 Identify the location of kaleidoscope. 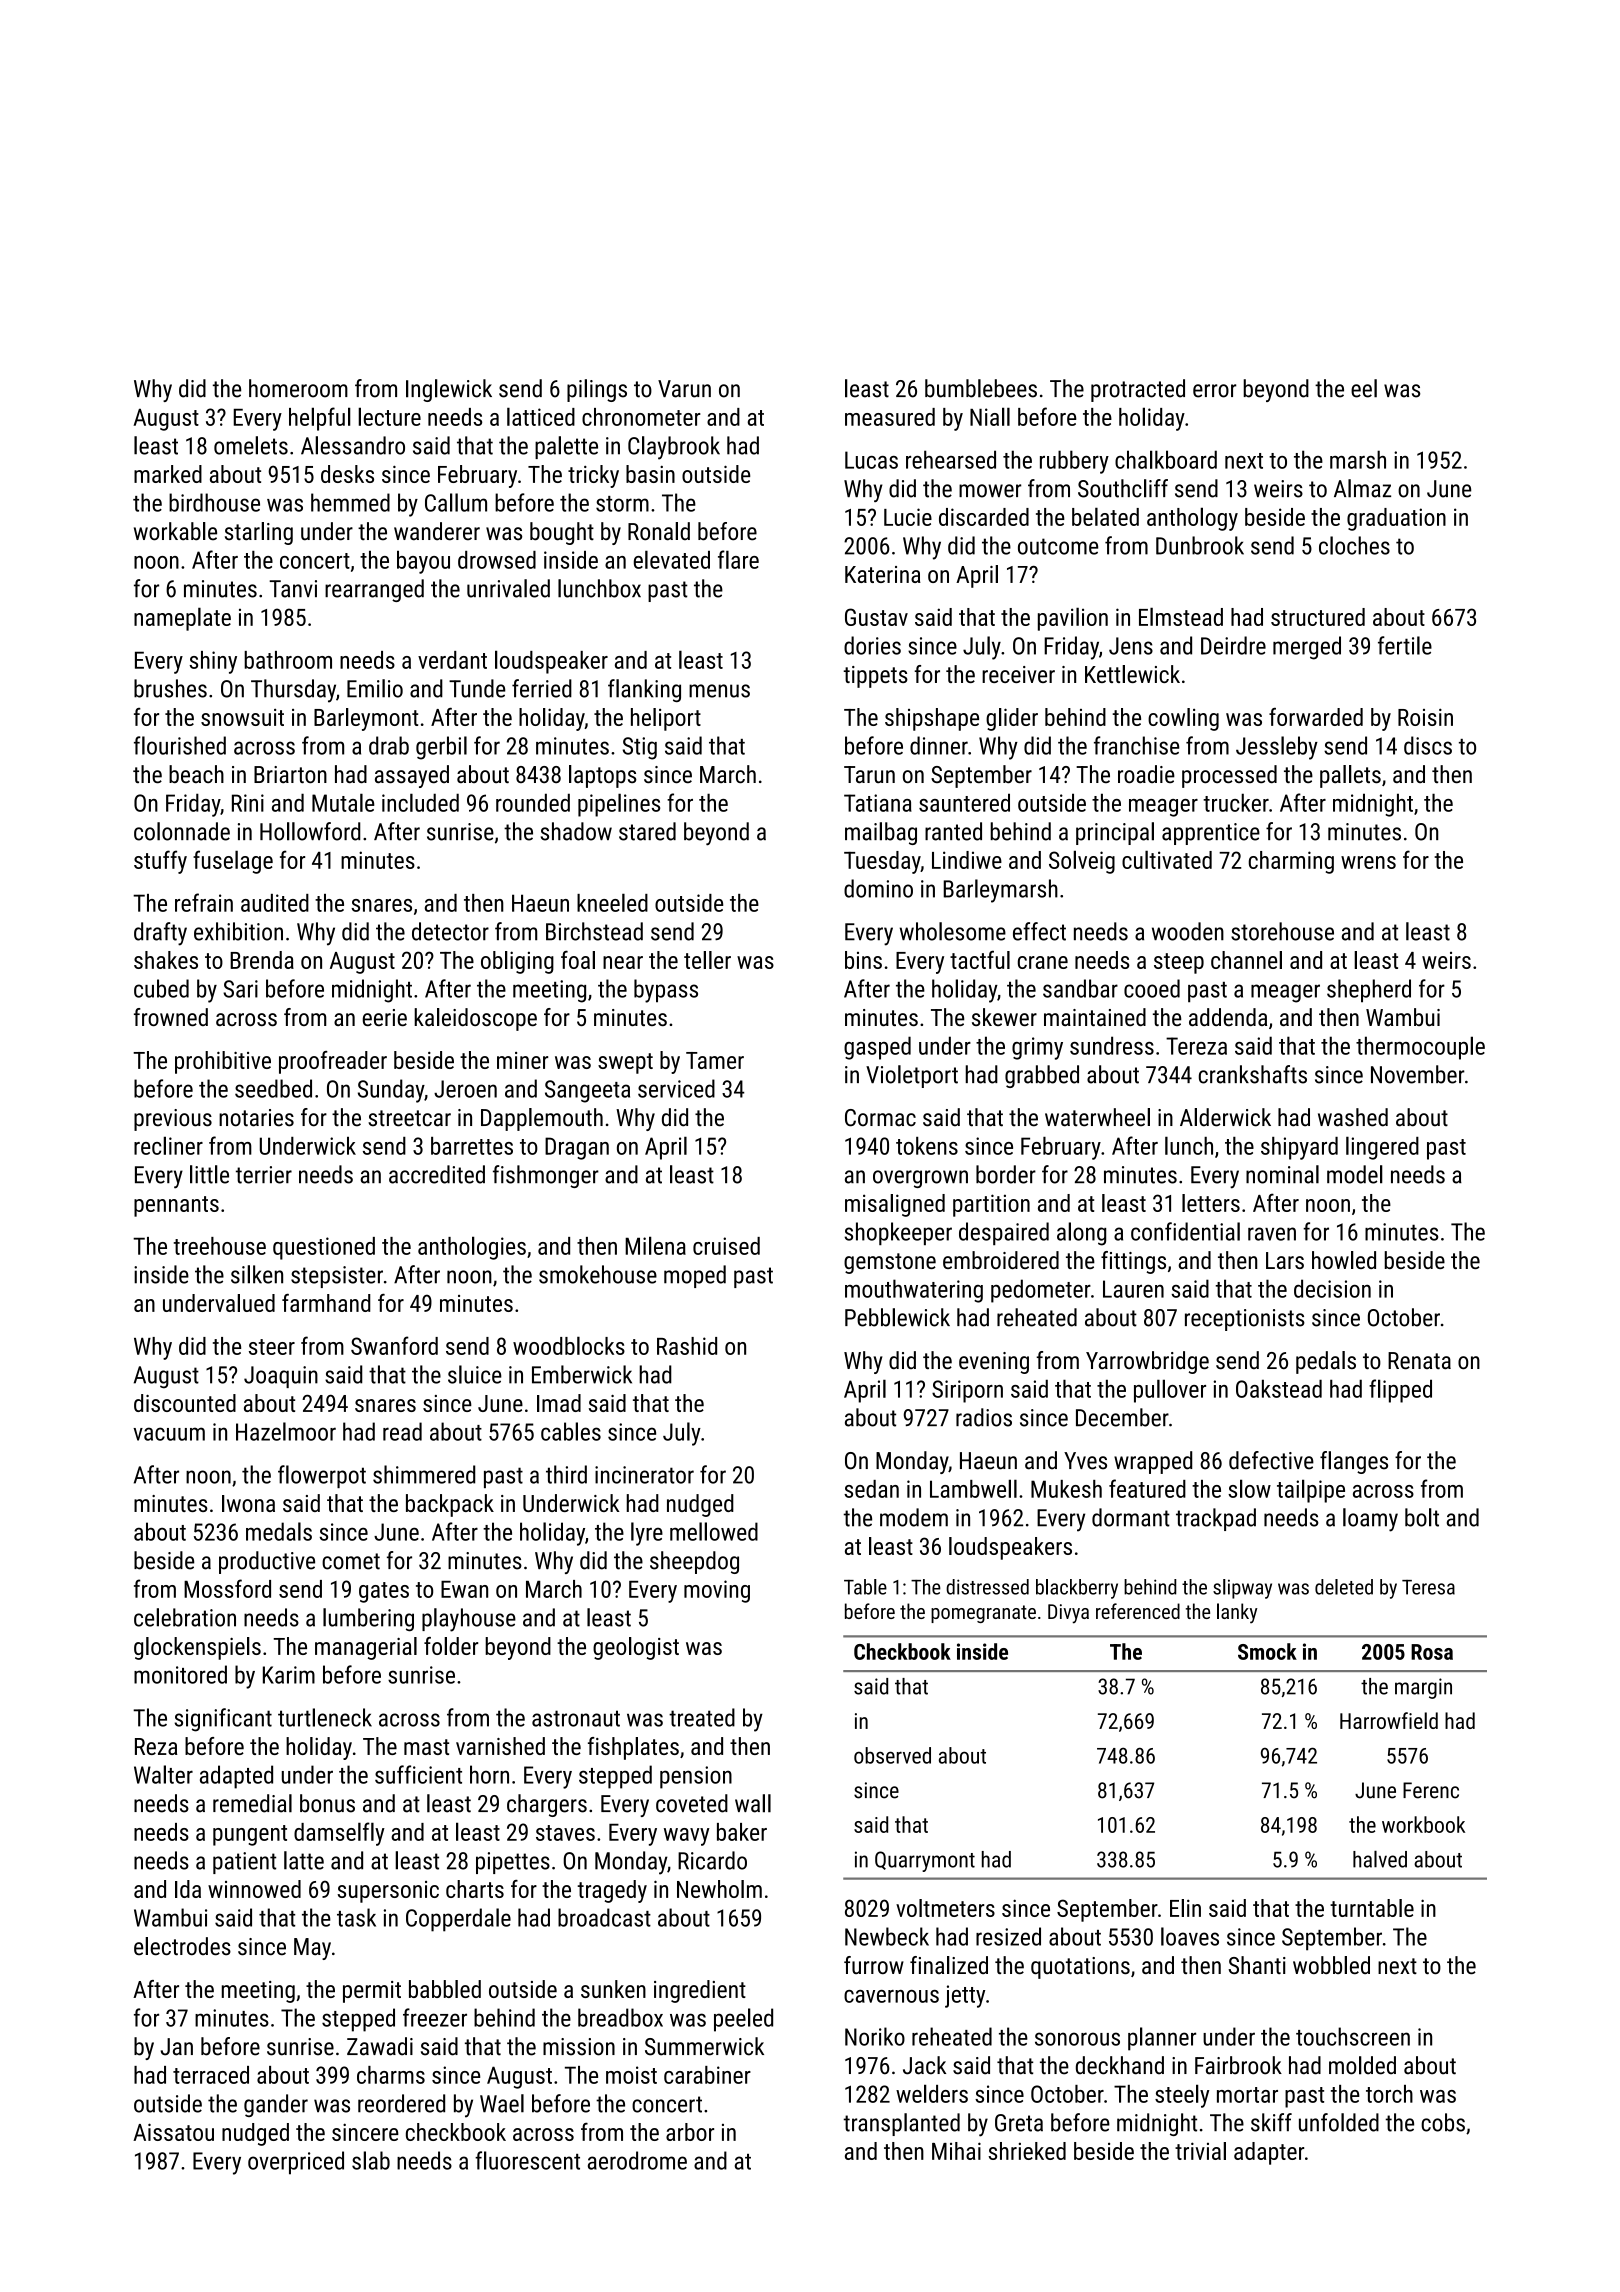
(475, 1019).
